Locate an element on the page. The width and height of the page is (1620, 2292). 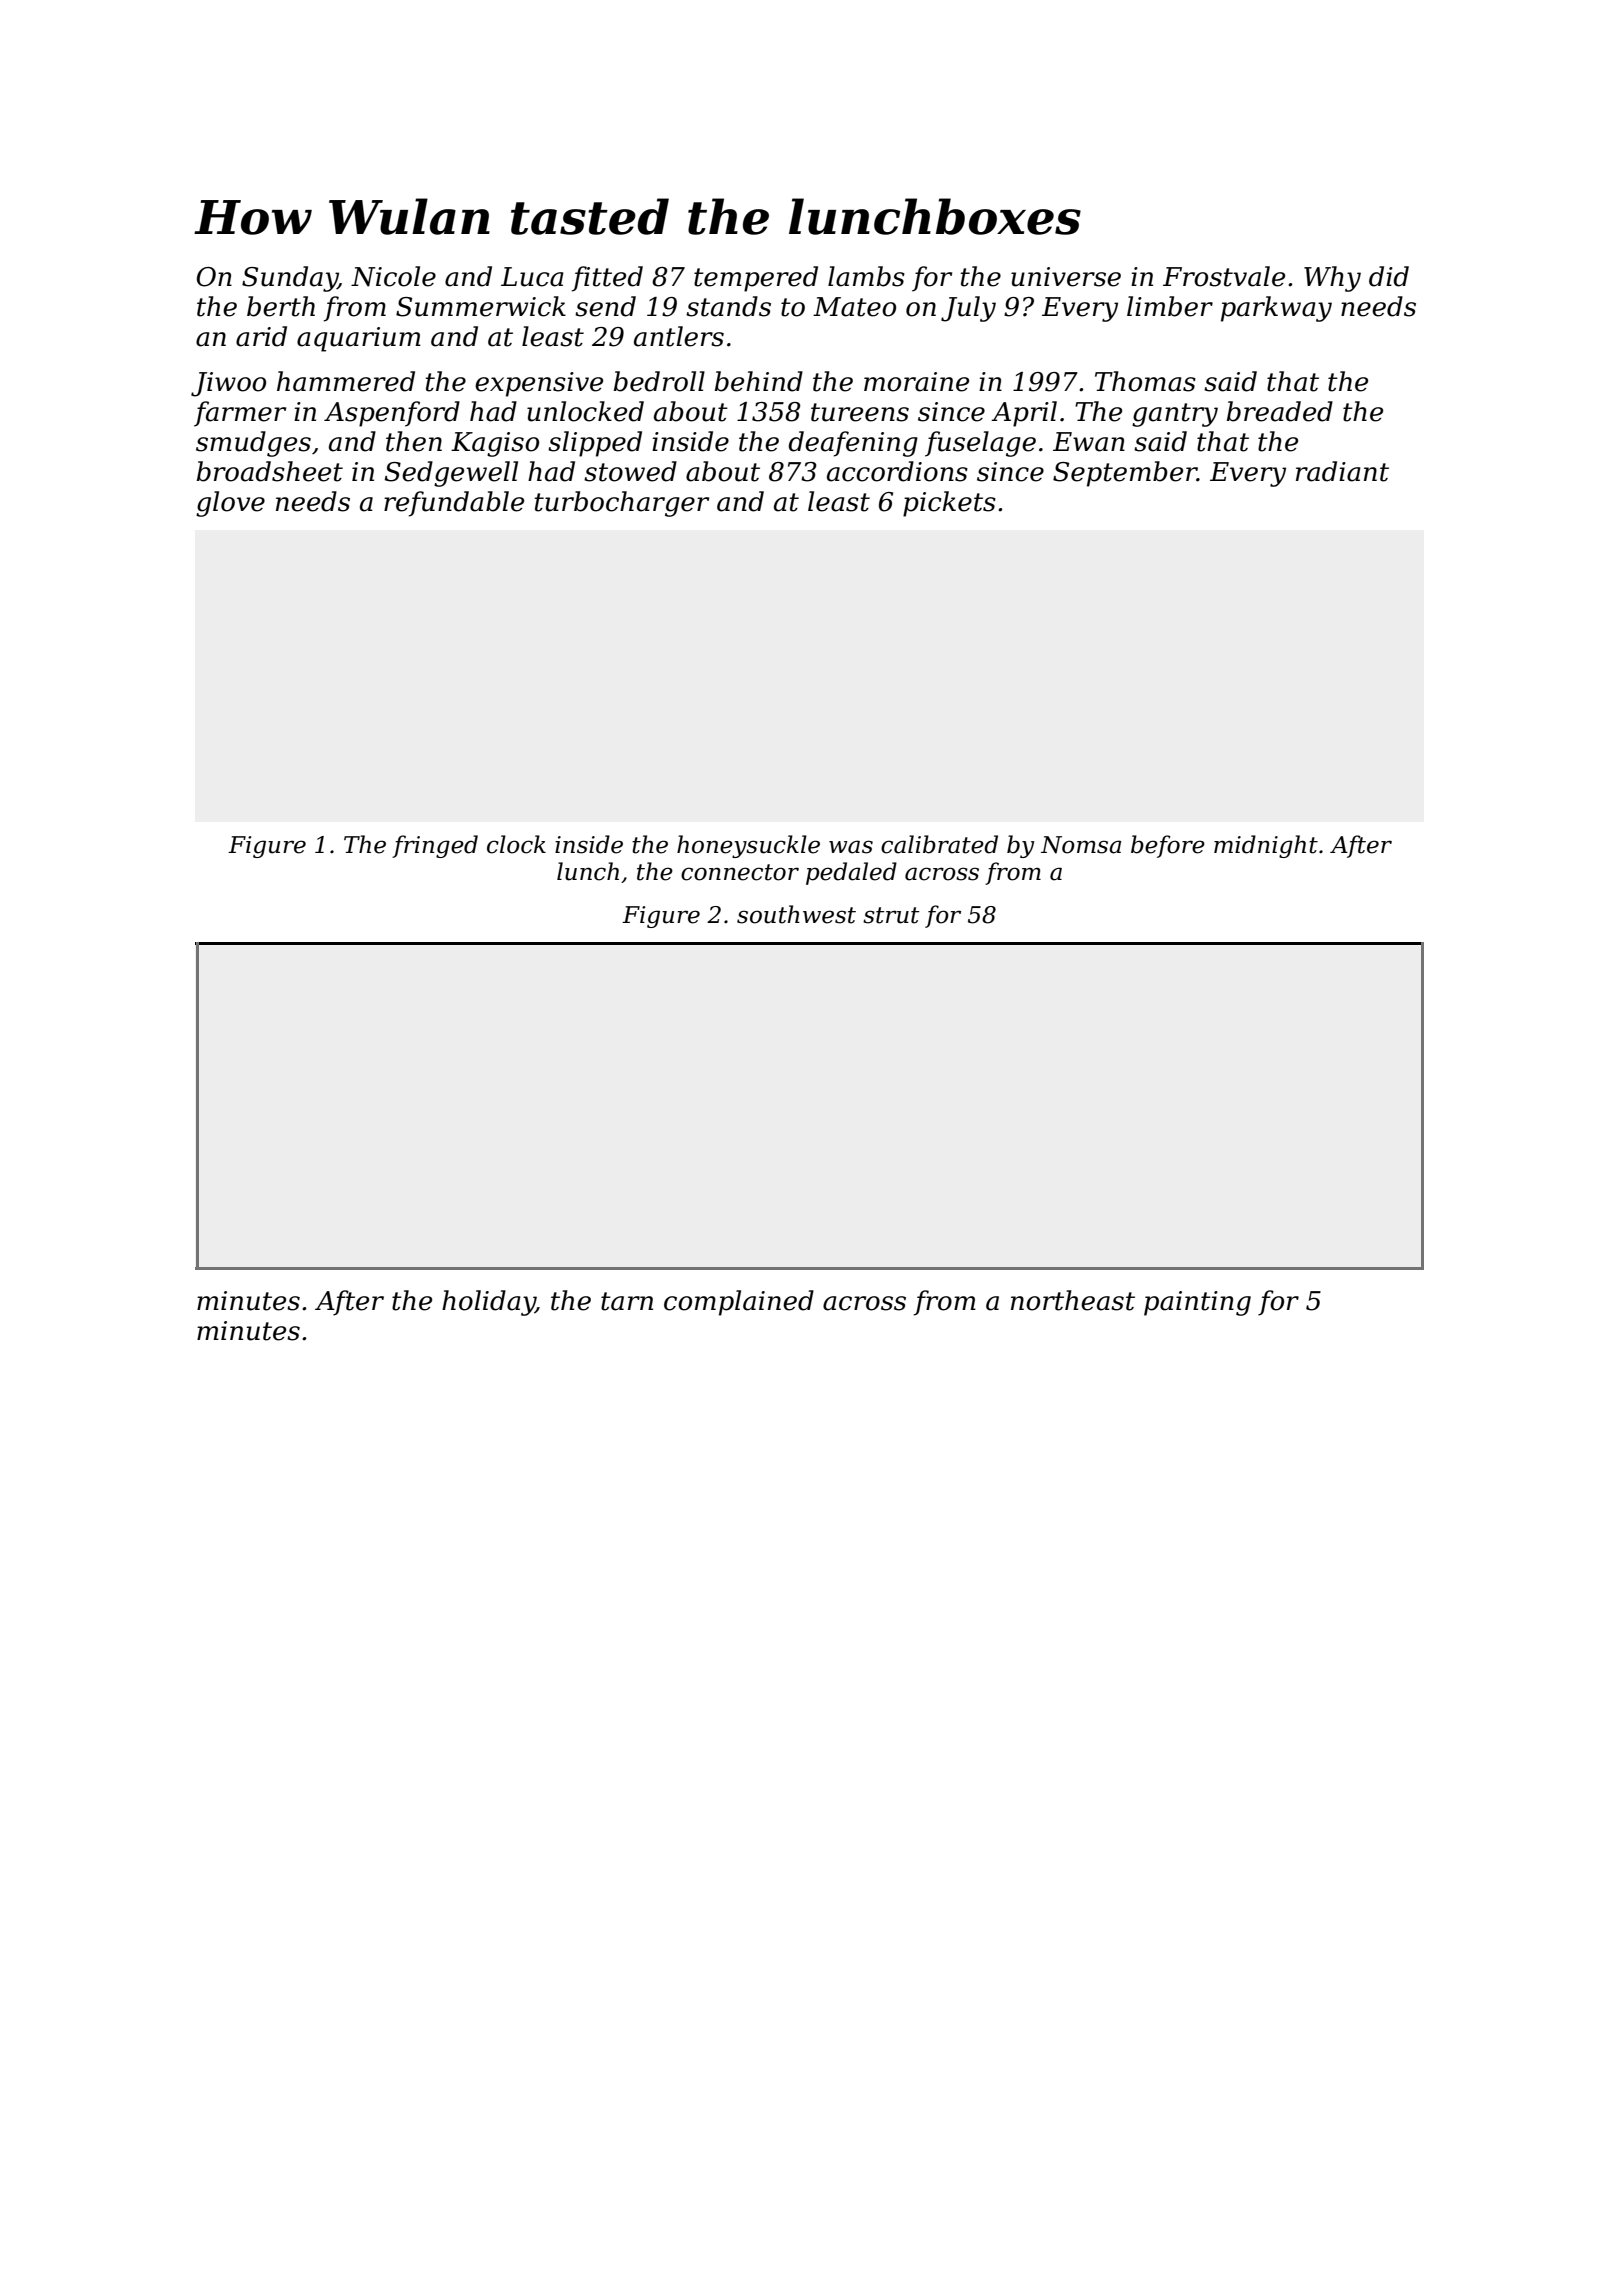
refundable is located at coordinates (454, 504).
